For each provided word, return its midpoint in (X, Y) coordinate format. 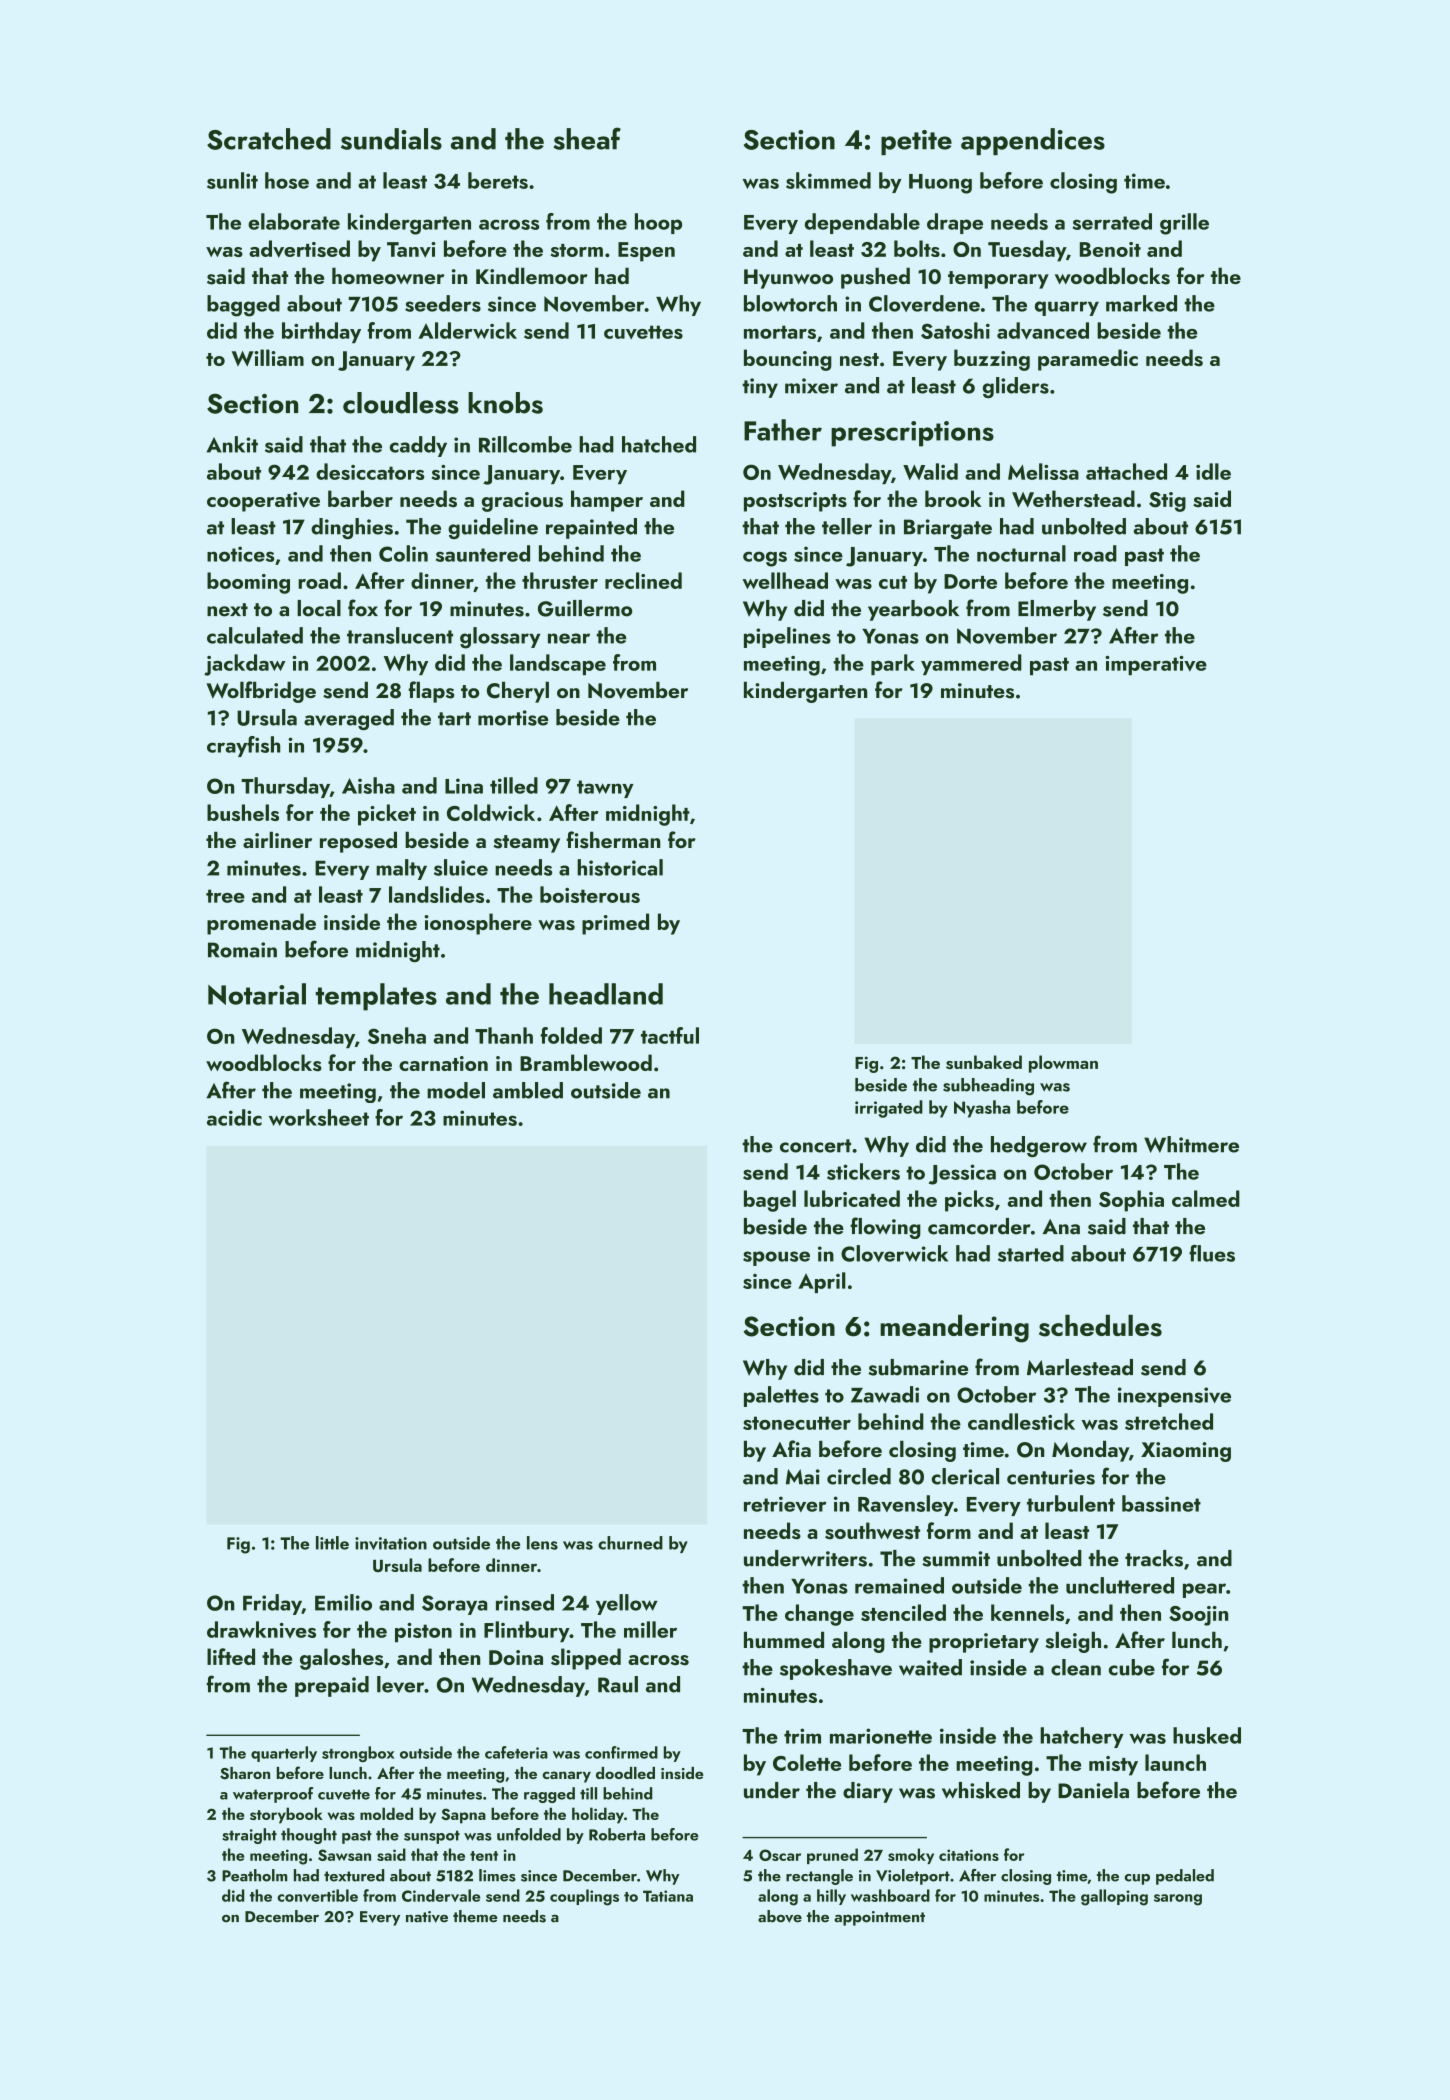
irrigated (889, 1109)
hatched (659, 444)
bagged (243, 306)
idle (1213, 471)
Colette (807, 1762)
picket (387, 815)
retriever (785, 1504)
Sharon (245, 1773)
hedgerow (1039, 1146)
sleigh (1073, 1642)
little (332, 1543)
